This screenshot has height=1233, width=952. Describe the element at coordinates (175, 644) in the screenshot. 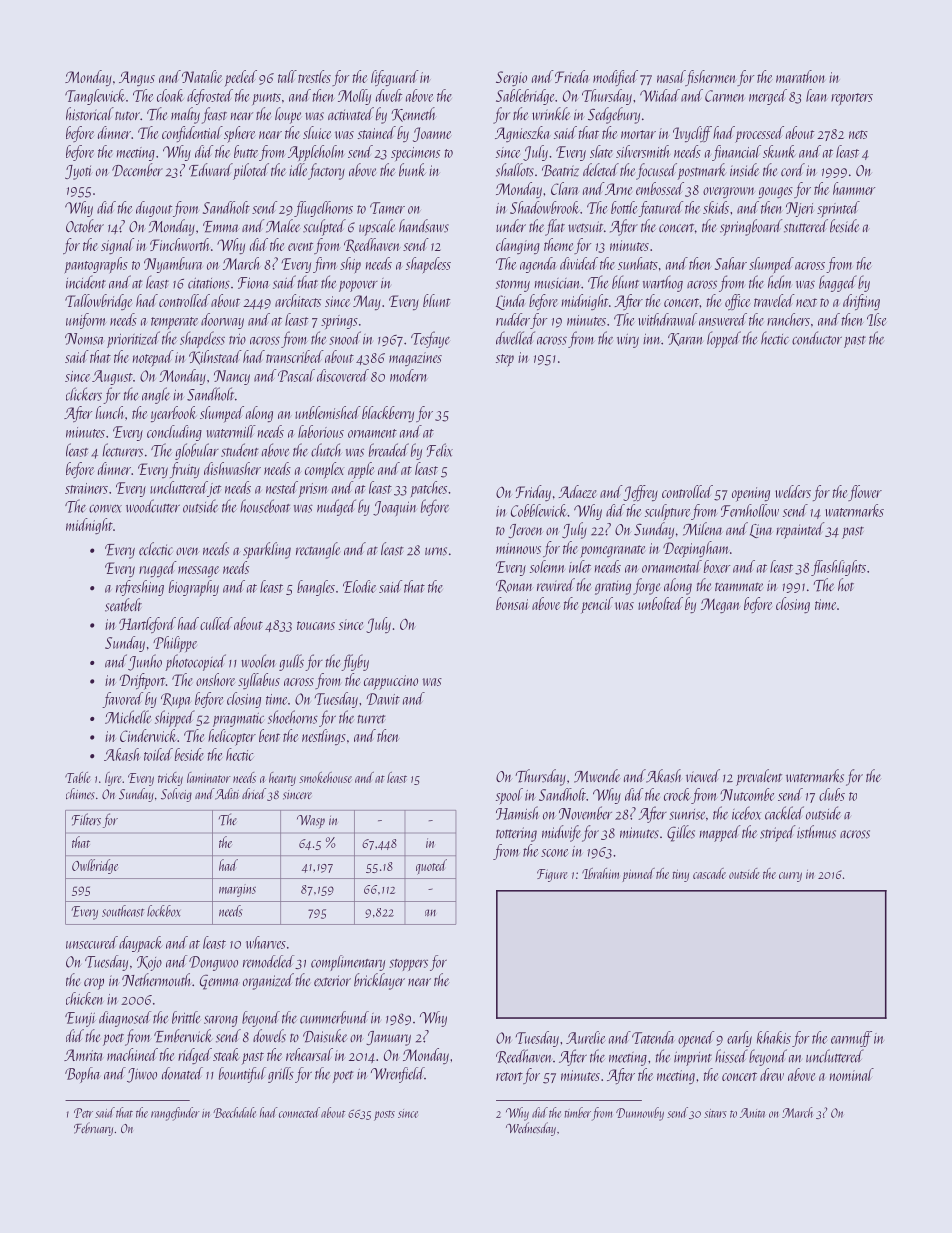

I see `Philippe` at that location.
